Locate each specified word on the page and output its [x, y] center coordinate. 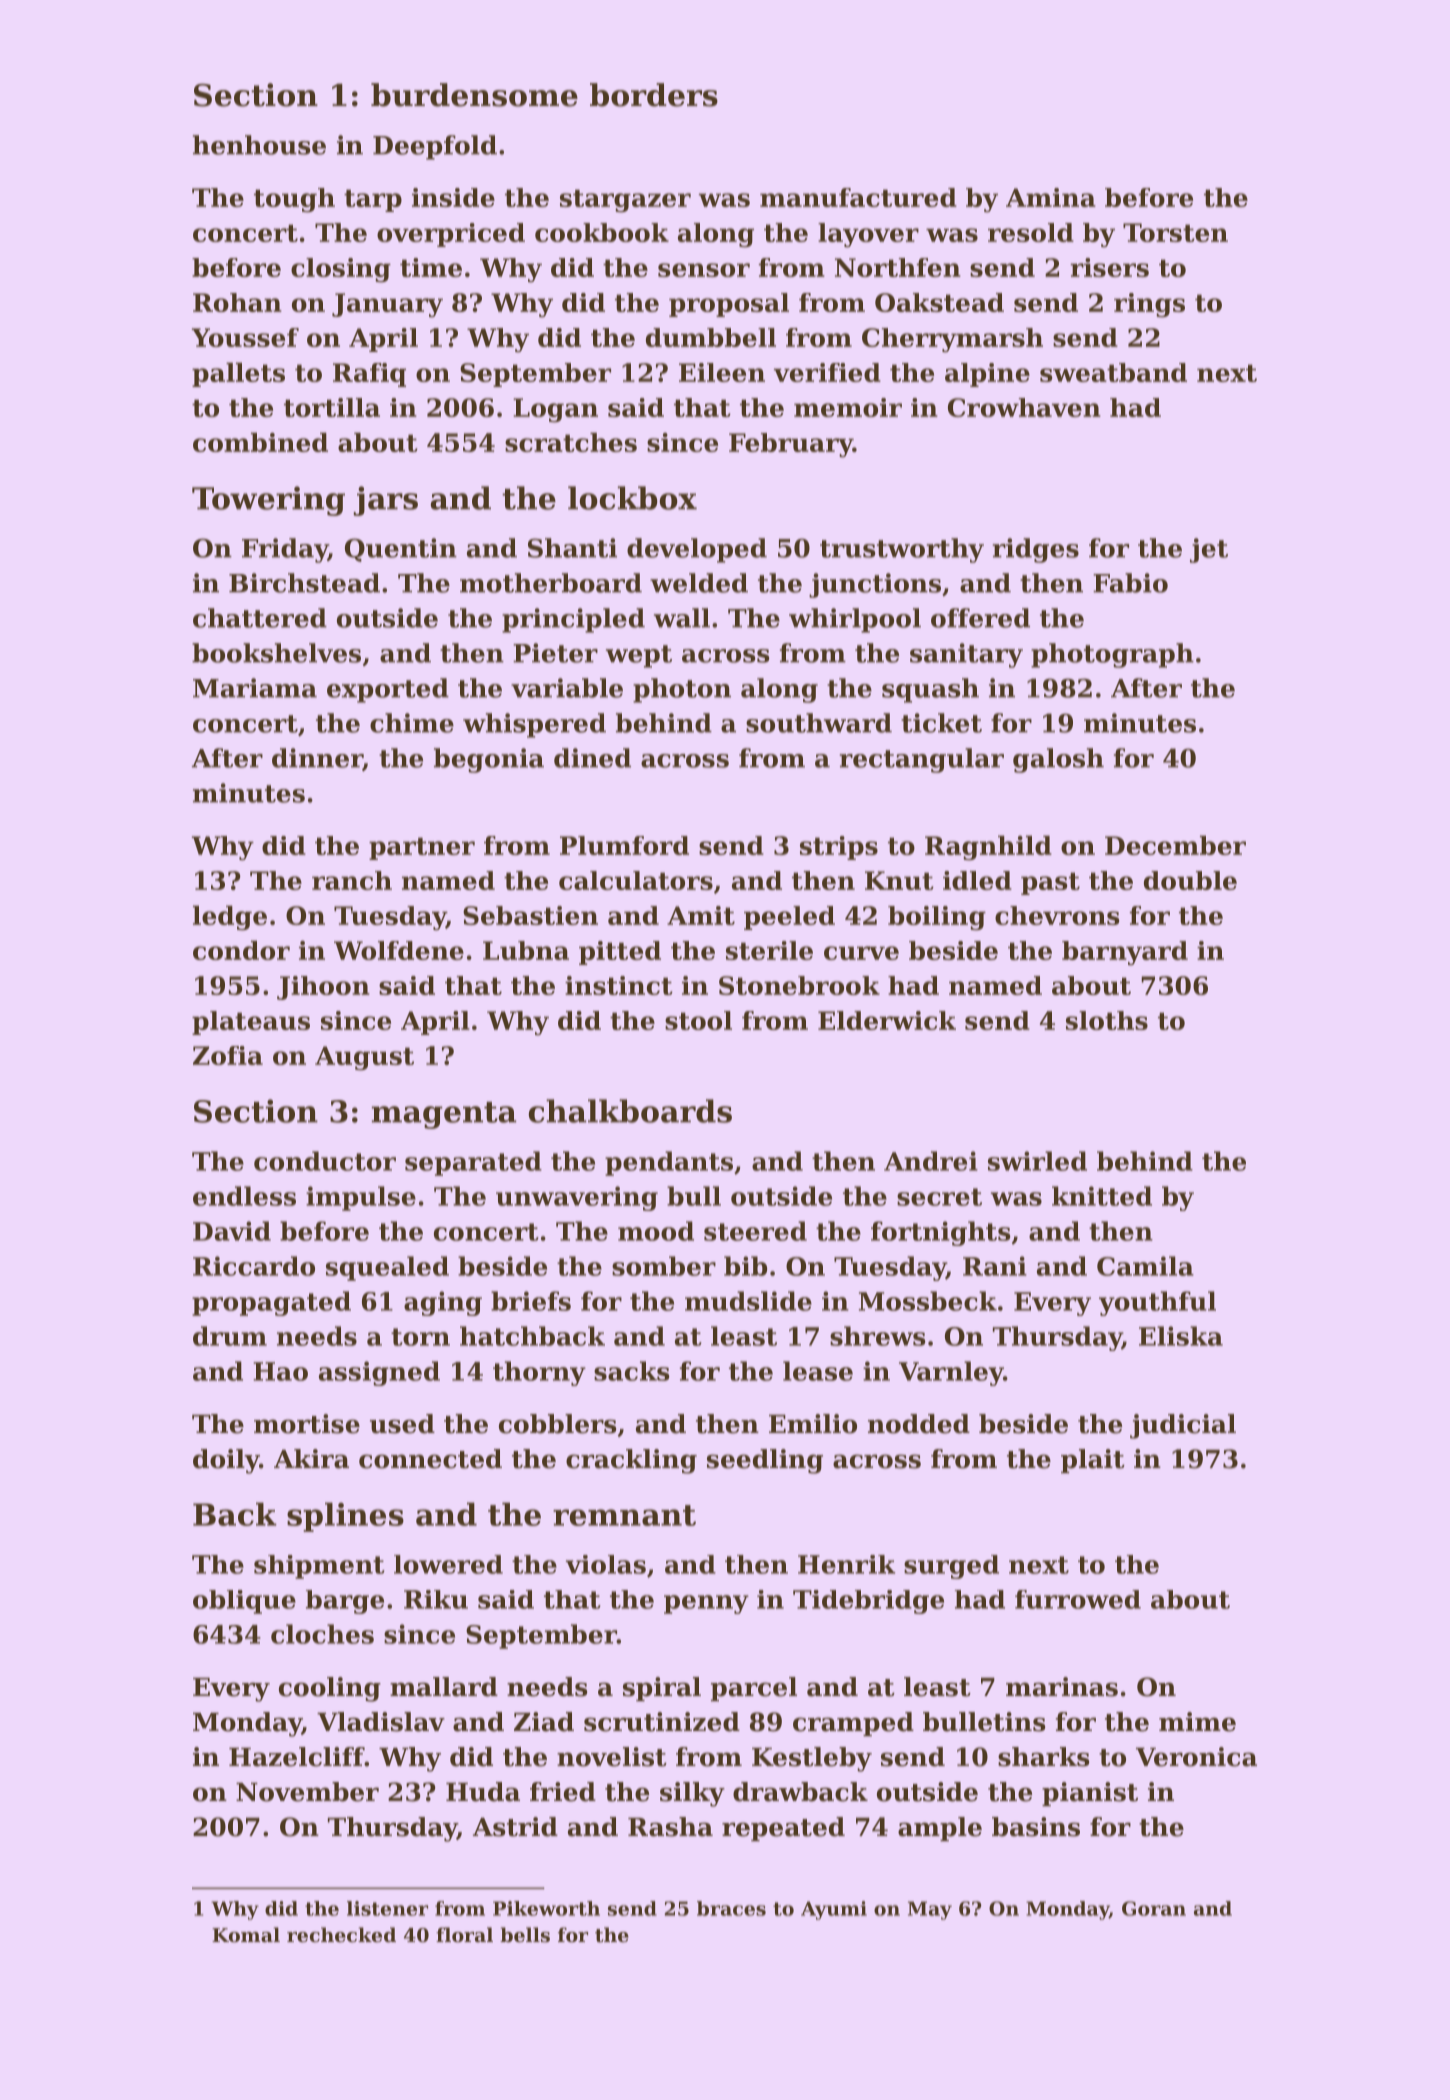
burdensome [474, 95]
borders [654, 95]
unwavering [577, 1198]
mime [1197, 1722]
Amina [1051, 197]
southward [819, 723]
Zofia [228, 1055]
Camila [1145, 1266]
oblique [244, 1602]
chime [412, 723]
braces [731, 1908]
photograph [1112, 655]
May [930, 1910]
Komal [246, 1934]
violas [606, 1564]
